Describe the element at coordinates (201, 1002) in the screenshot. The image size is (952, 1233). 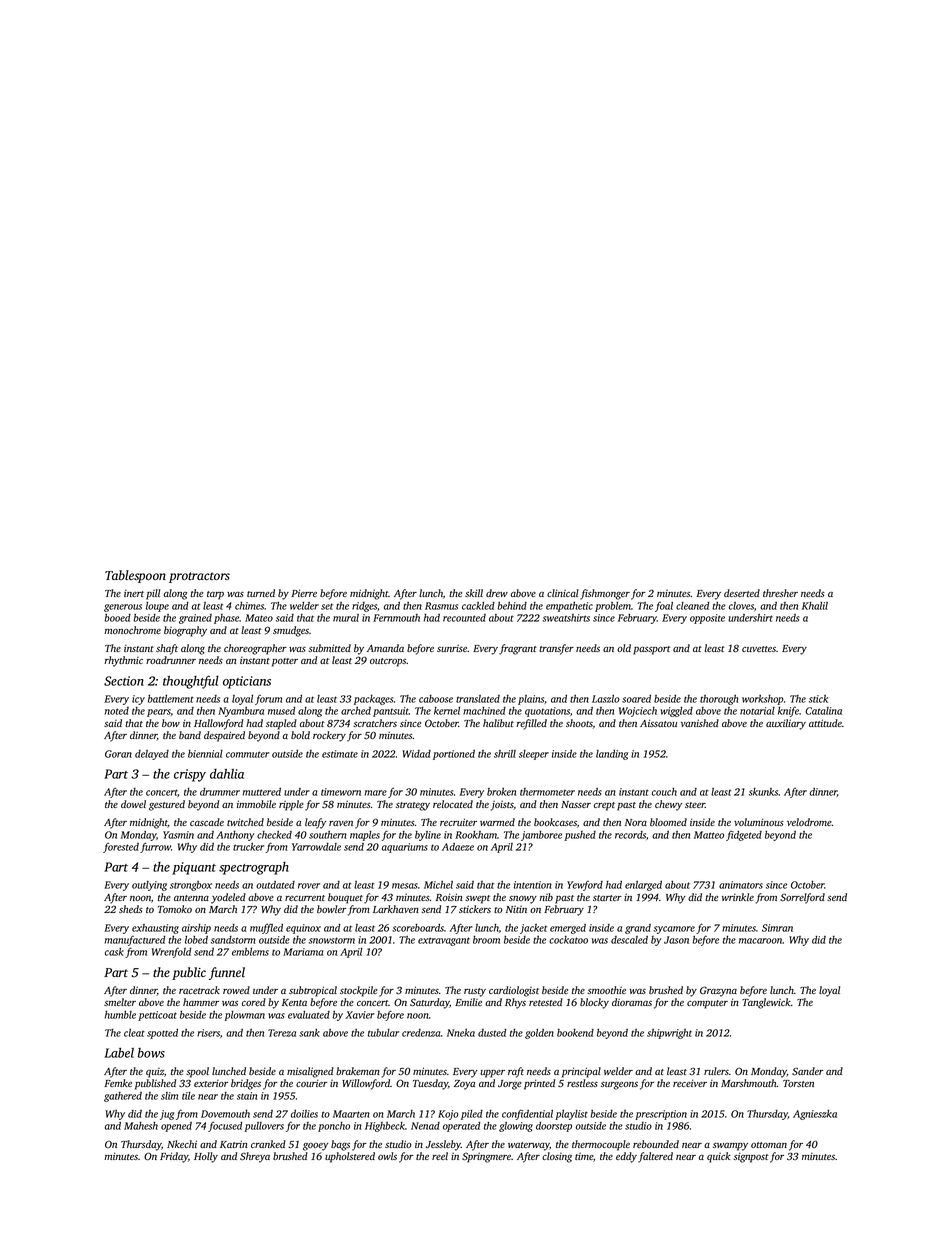
I see `hammer` at that location.
